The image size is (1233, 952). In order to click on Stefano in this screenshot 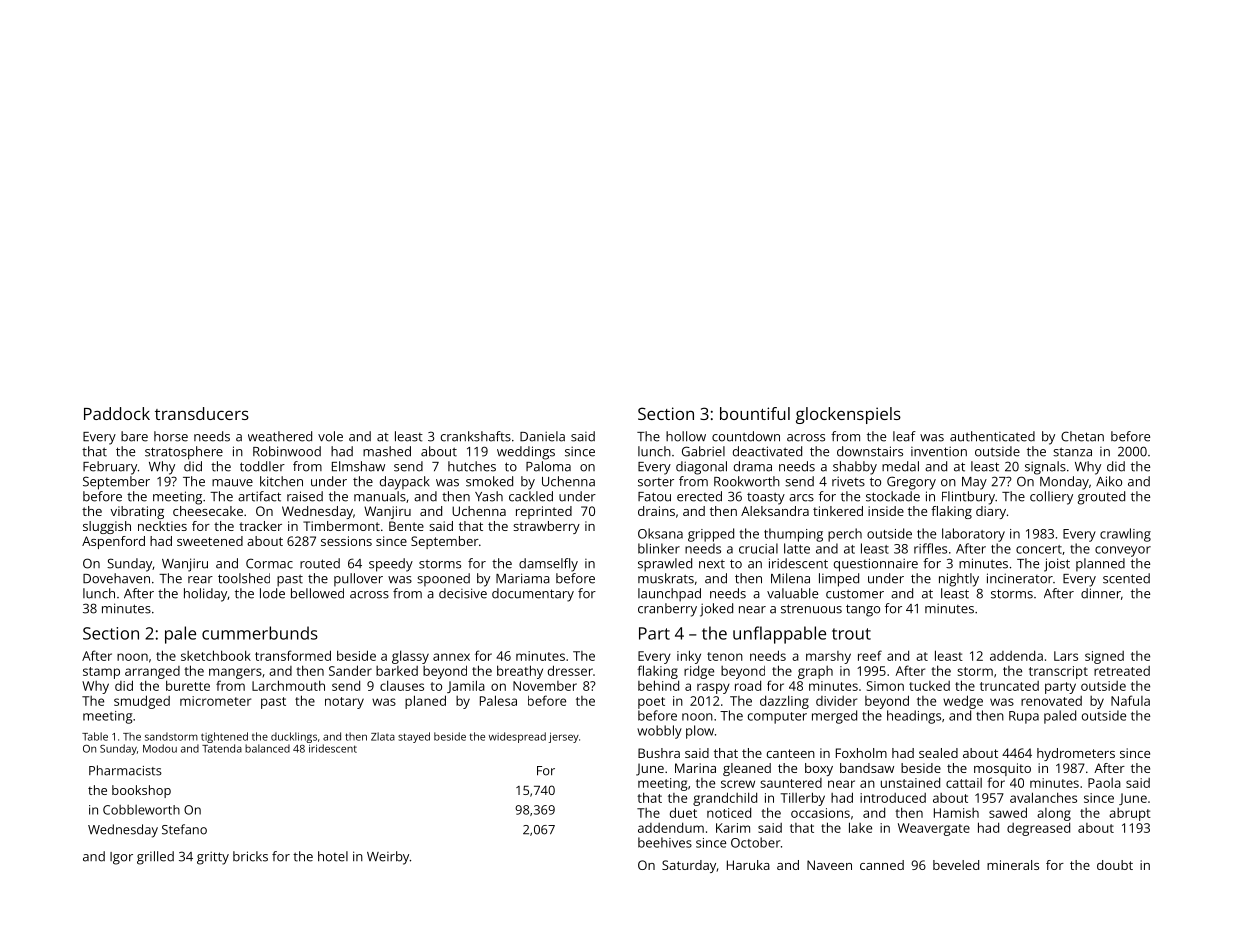, I will do `click(184, 829)`.
